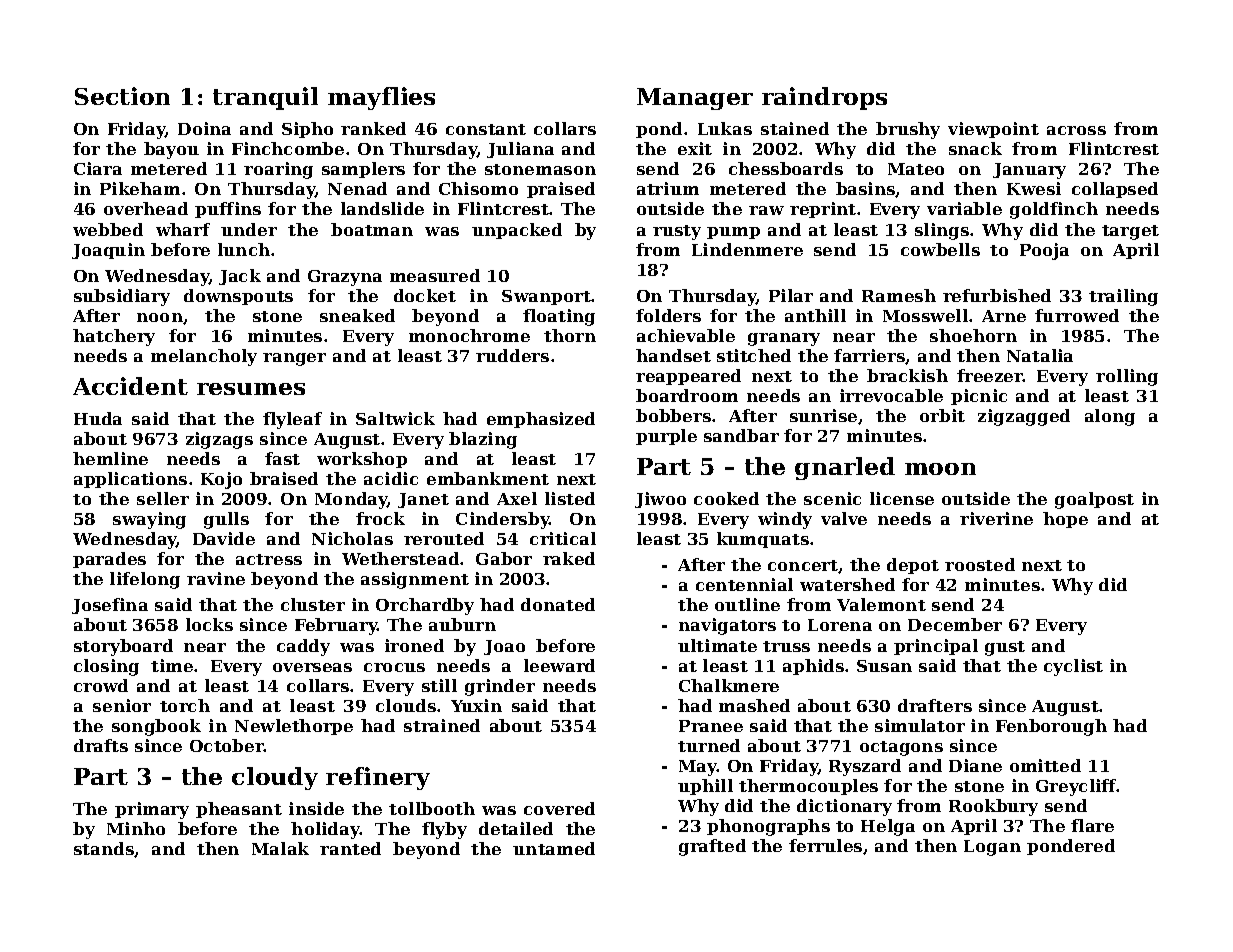 The width and height of the screenshot is (1233, 952). What do you see at coordinates (104, 848) in the screenshot?
I see `stands` at bounding box center [104, 848].
